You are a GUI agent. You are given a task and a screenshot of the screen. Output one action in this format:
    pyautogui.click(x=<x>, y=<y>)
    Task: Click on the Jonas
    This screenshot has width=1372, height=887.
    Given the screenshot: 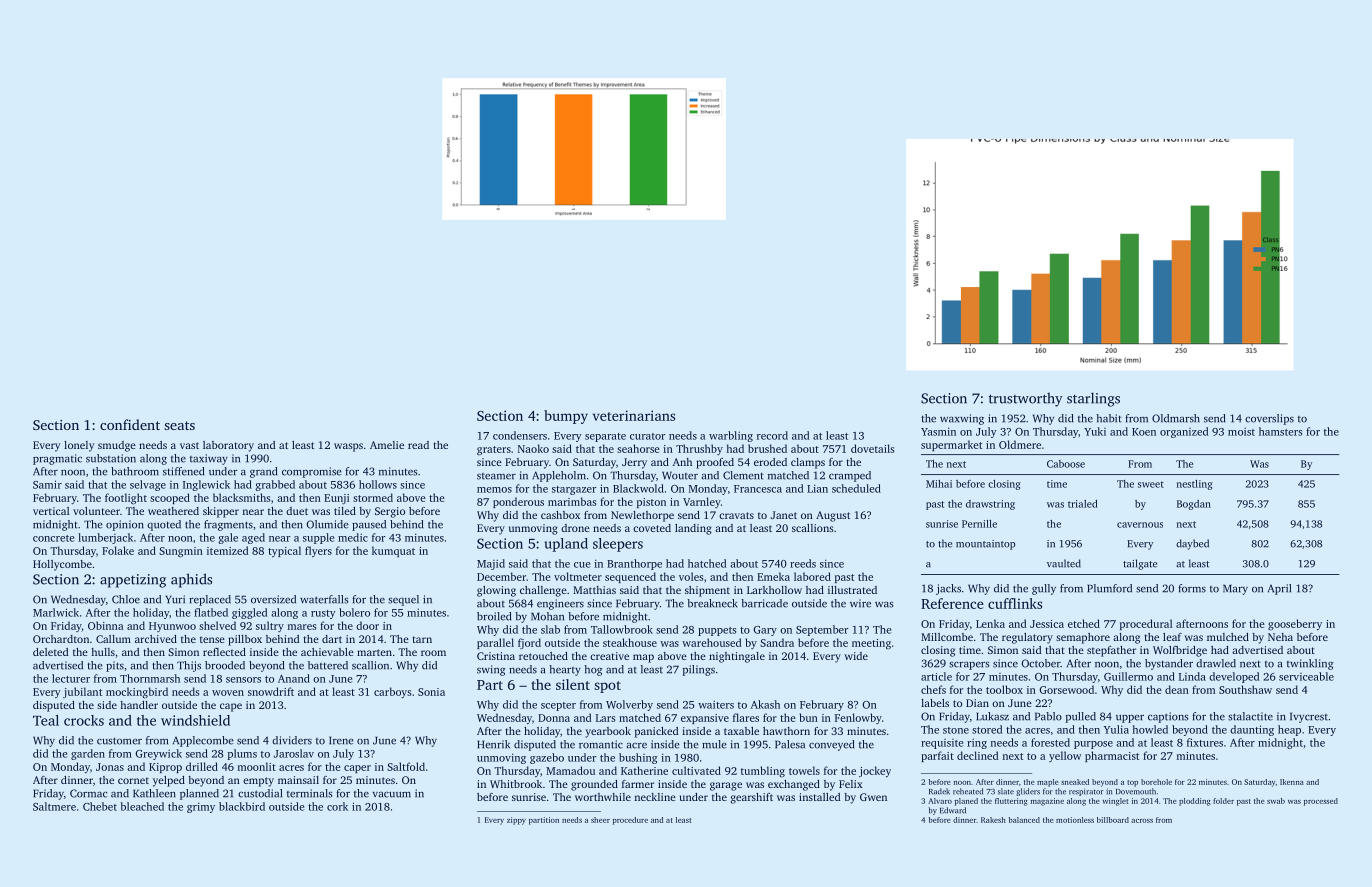 What is the action you would take?
    pyautogui.click(x=110, y=767)
